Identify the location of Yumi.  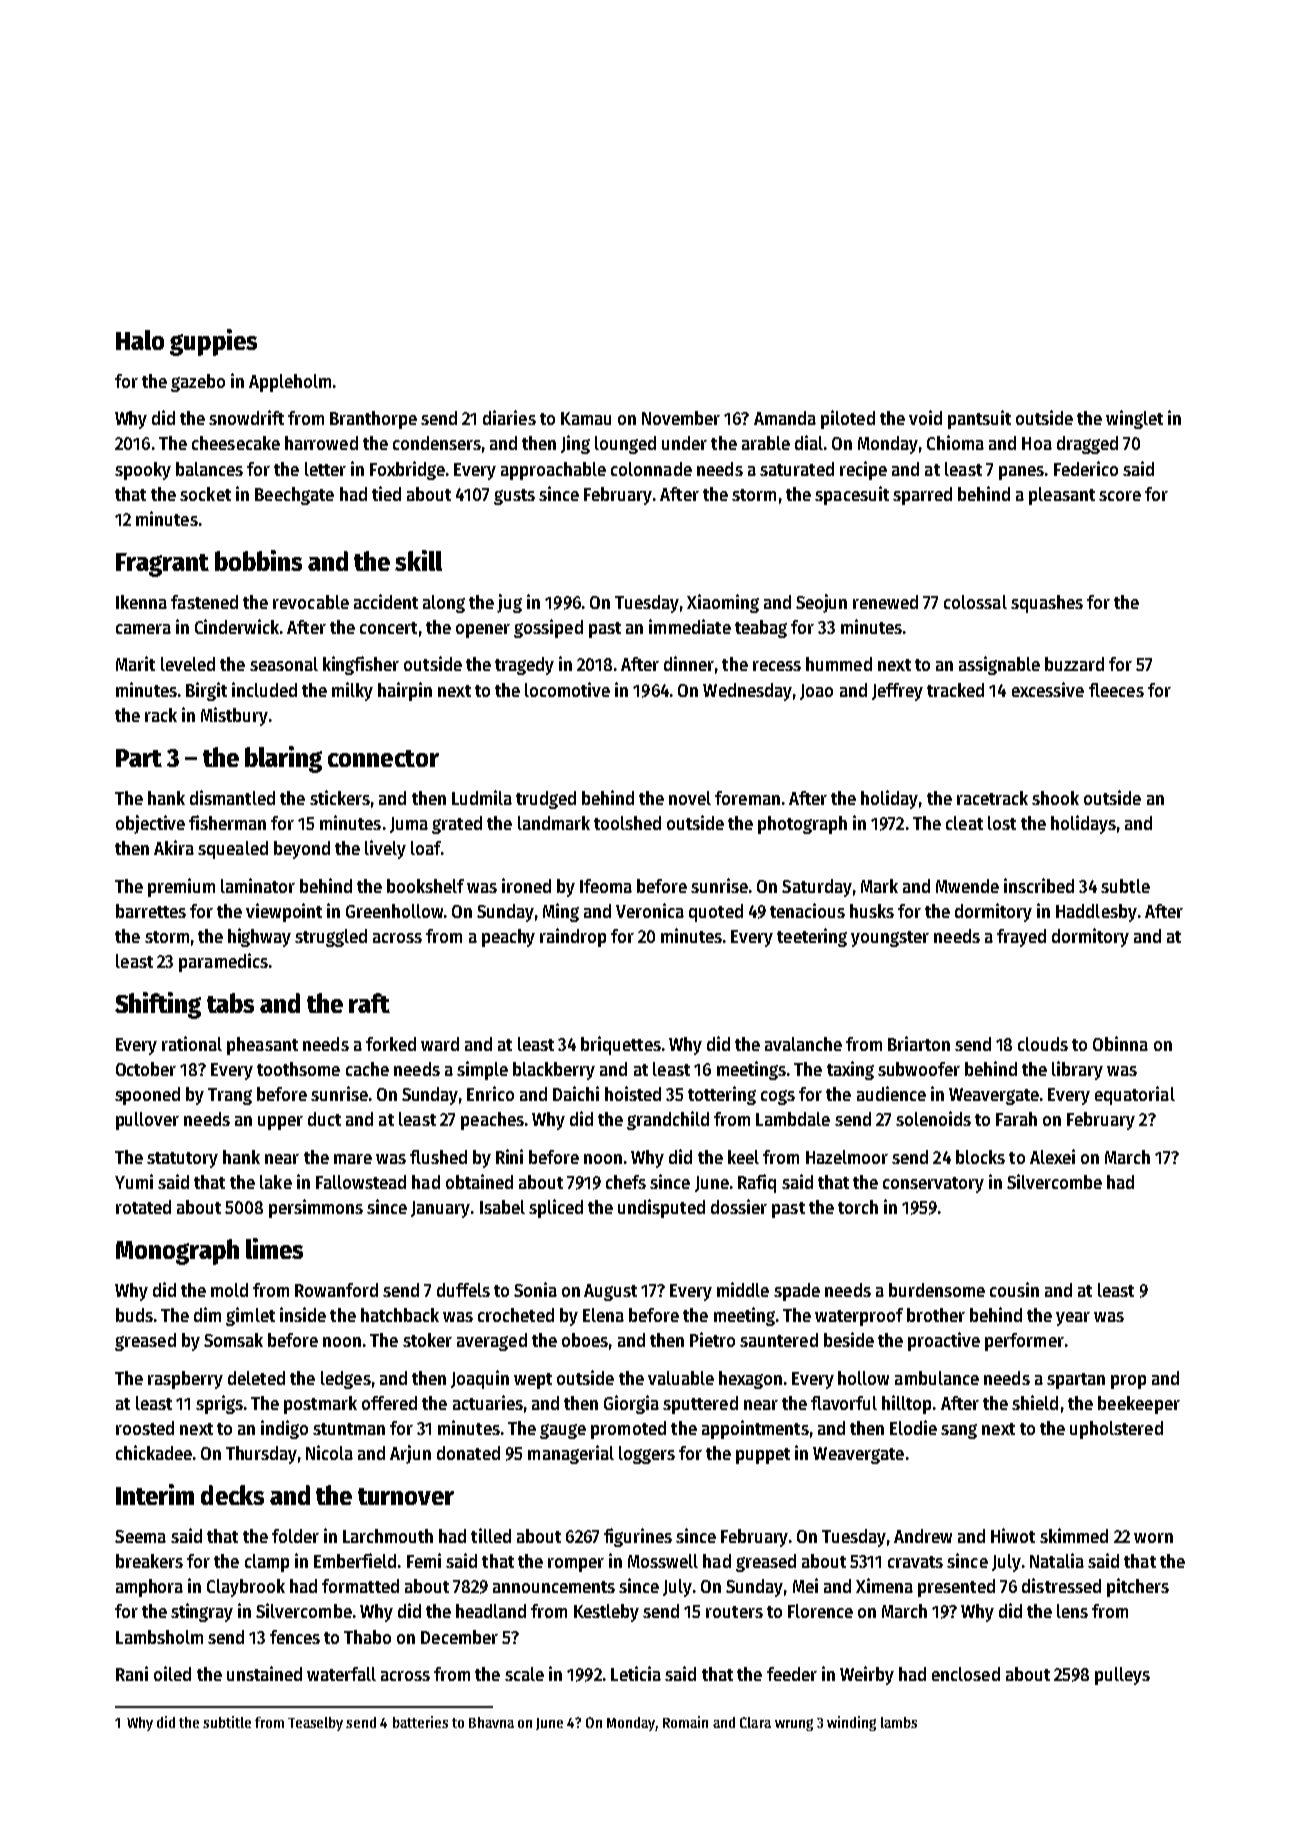
(134, 1181).
